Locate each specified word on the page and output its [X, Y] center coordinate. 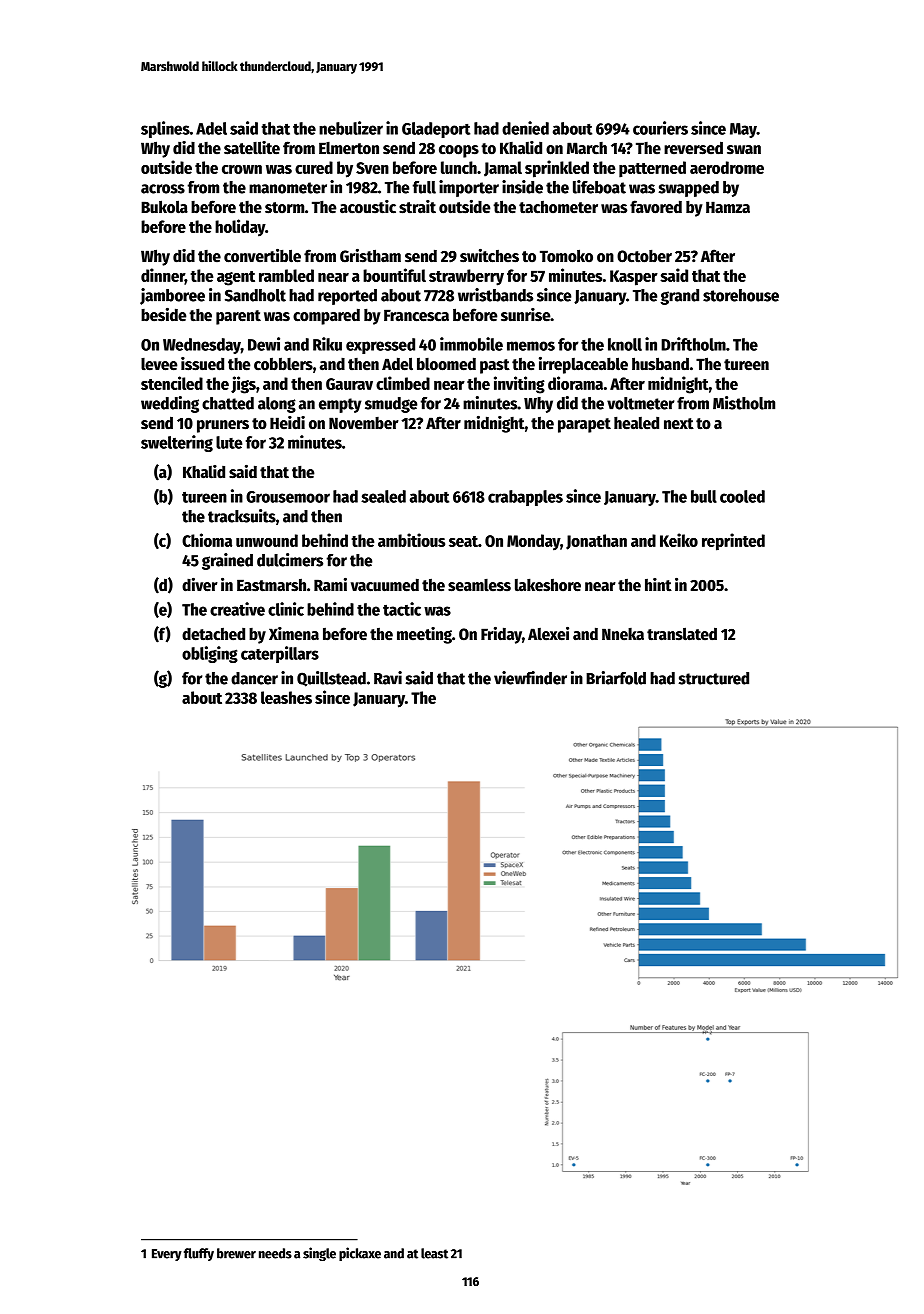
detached [213, 634]
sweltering [177, 443]
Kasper [634, 278]
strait [417, 207]
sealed [383, 496]
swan [744, 150]
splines [165, 129]
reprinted [733, 542]
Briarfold [616, 678]
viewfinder [530, 678]
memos [531, 346]
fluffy [199, 1254]
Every [167, 1255]
